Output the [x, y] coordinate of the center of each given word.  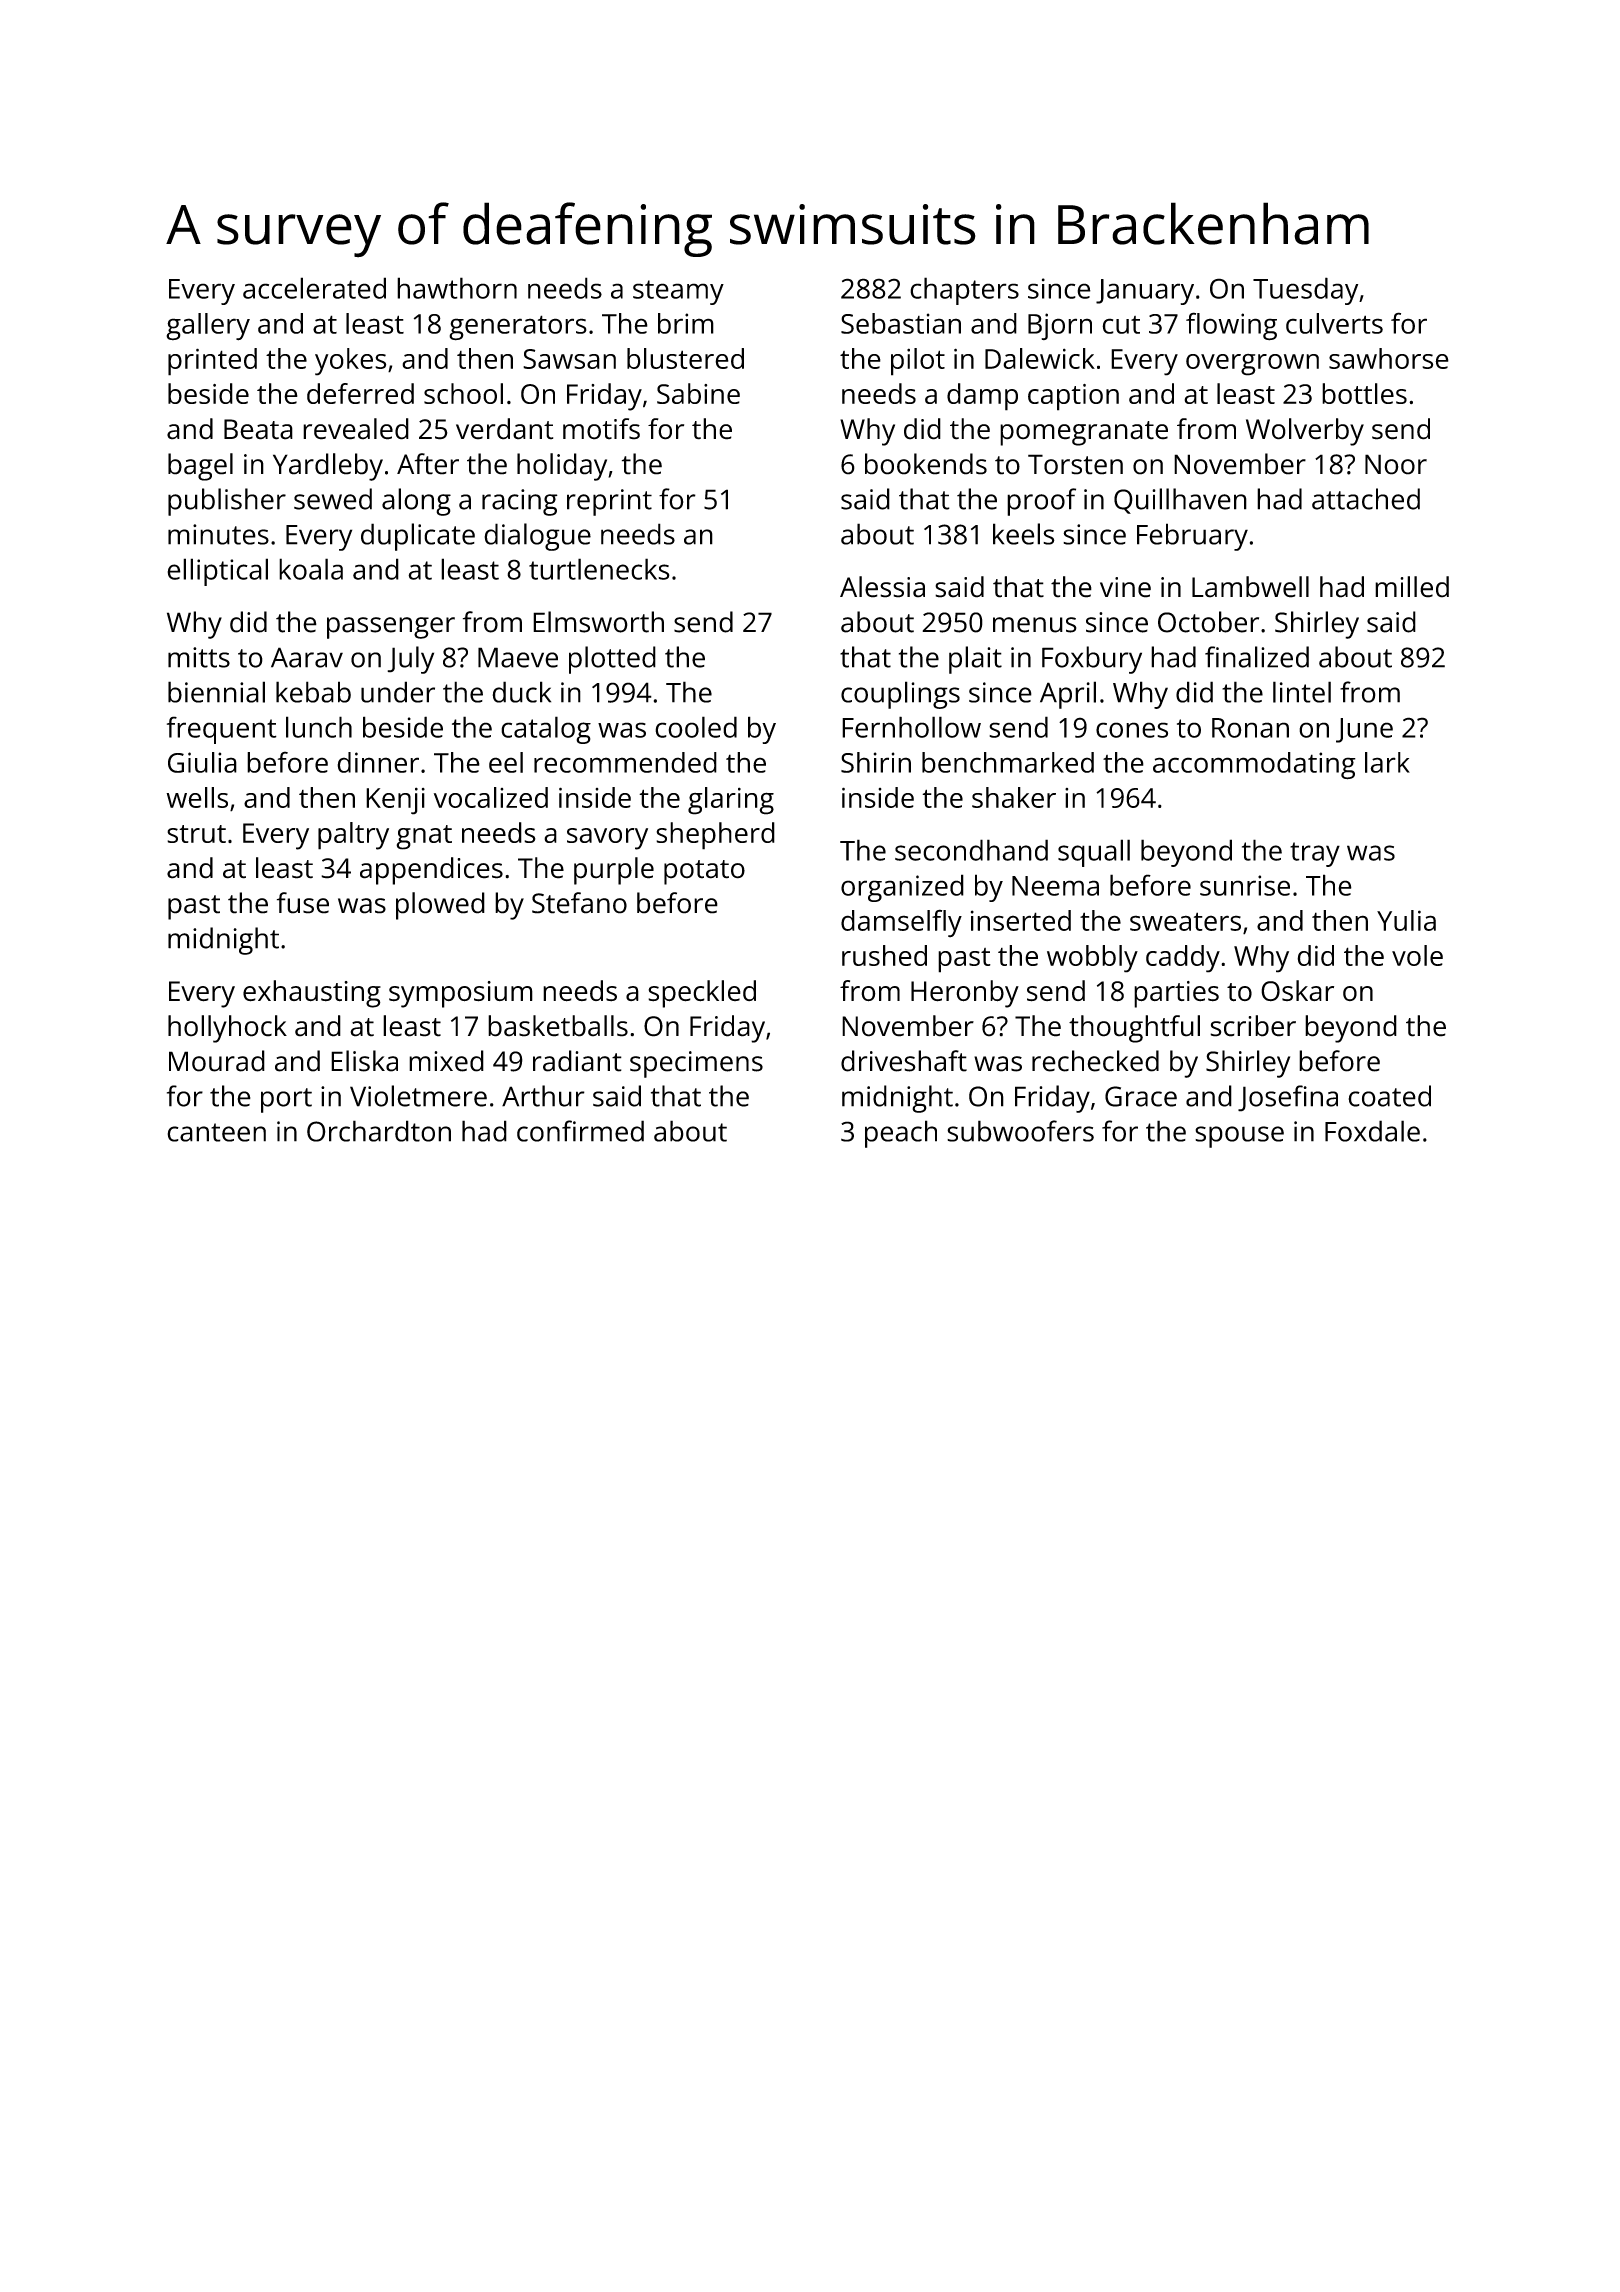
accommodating [1254, 766]
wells [197, 797]
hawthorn [457, 288]
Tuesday [1305, 291]
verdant [504, 429]
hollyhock [227, 1029]
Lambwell [1250, 587]
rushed [884, 955]
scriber [1253, 1026]
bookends [926, 464]
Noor [1396, 464]
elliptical [217, 572]
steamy [678, 292]
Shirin [876, 762]
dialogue [537, 537]
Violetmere [418, 1096]
